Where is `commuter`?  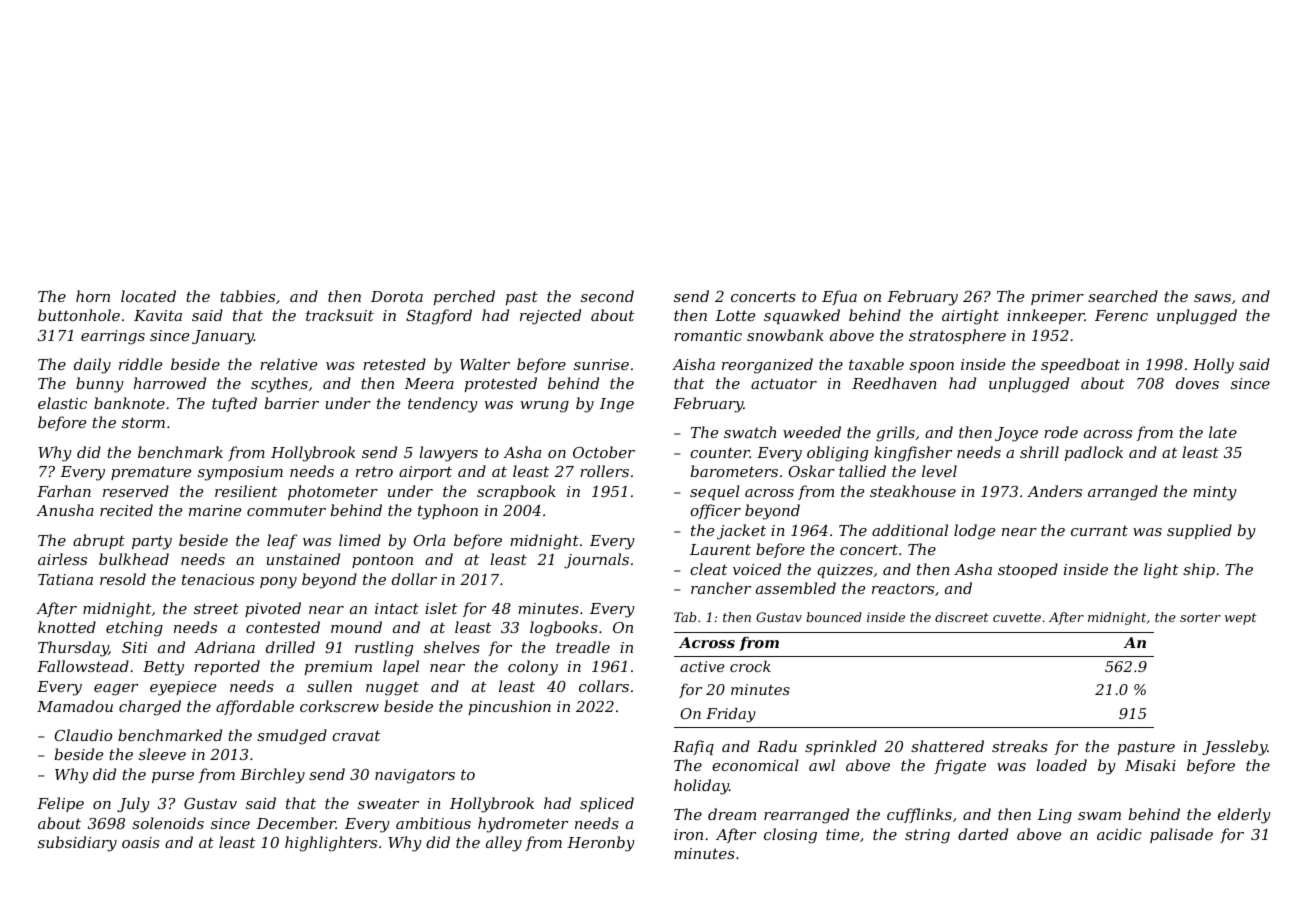 commuter is located at coordinates (286, 510).
